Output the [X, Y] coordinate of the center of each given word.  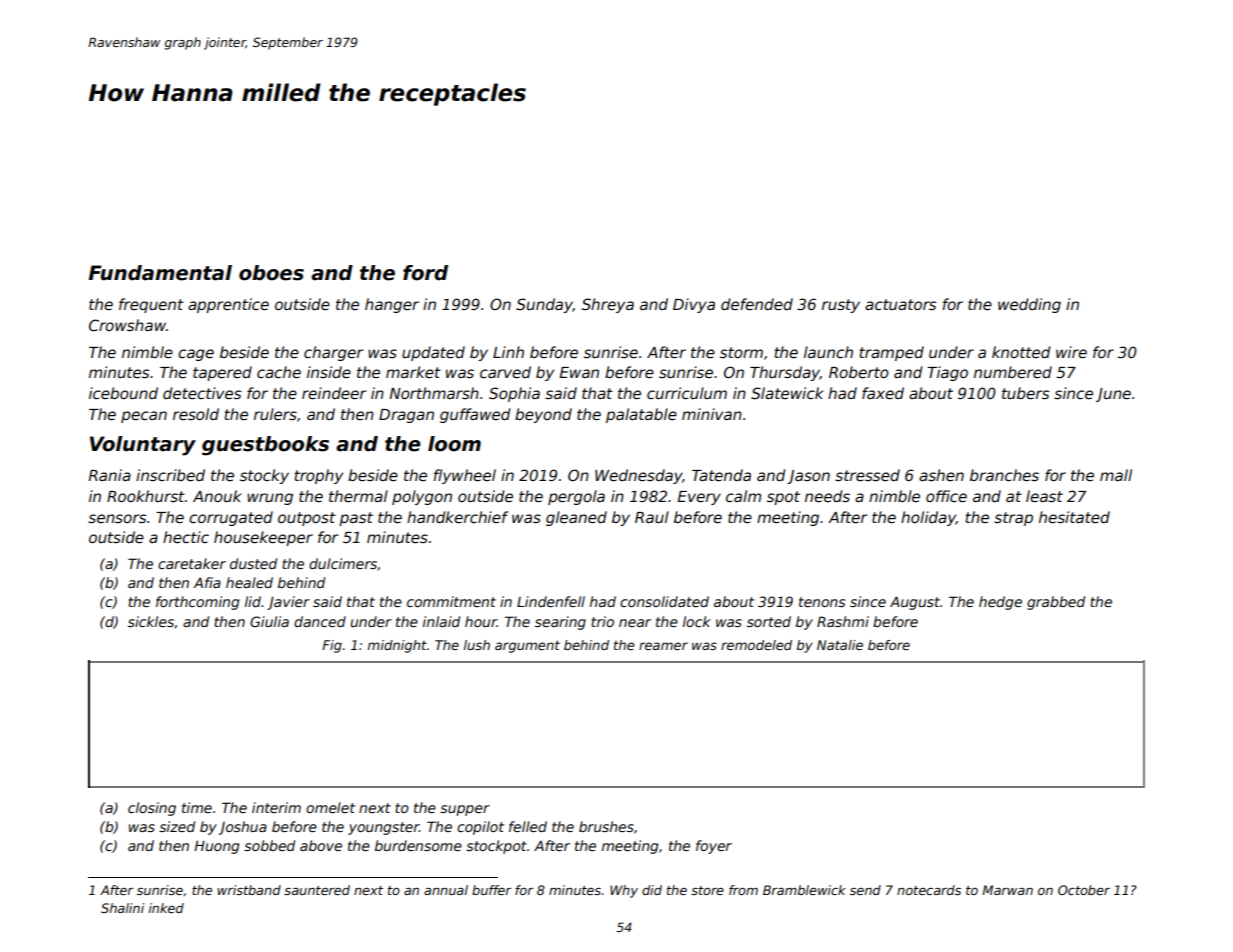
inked [166, 908]
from [743, 890]
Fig [332, 646]
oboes [271, 273]
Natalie [840, 645]
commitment [451, 601]
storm [741, 352]
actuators [900, 304]
